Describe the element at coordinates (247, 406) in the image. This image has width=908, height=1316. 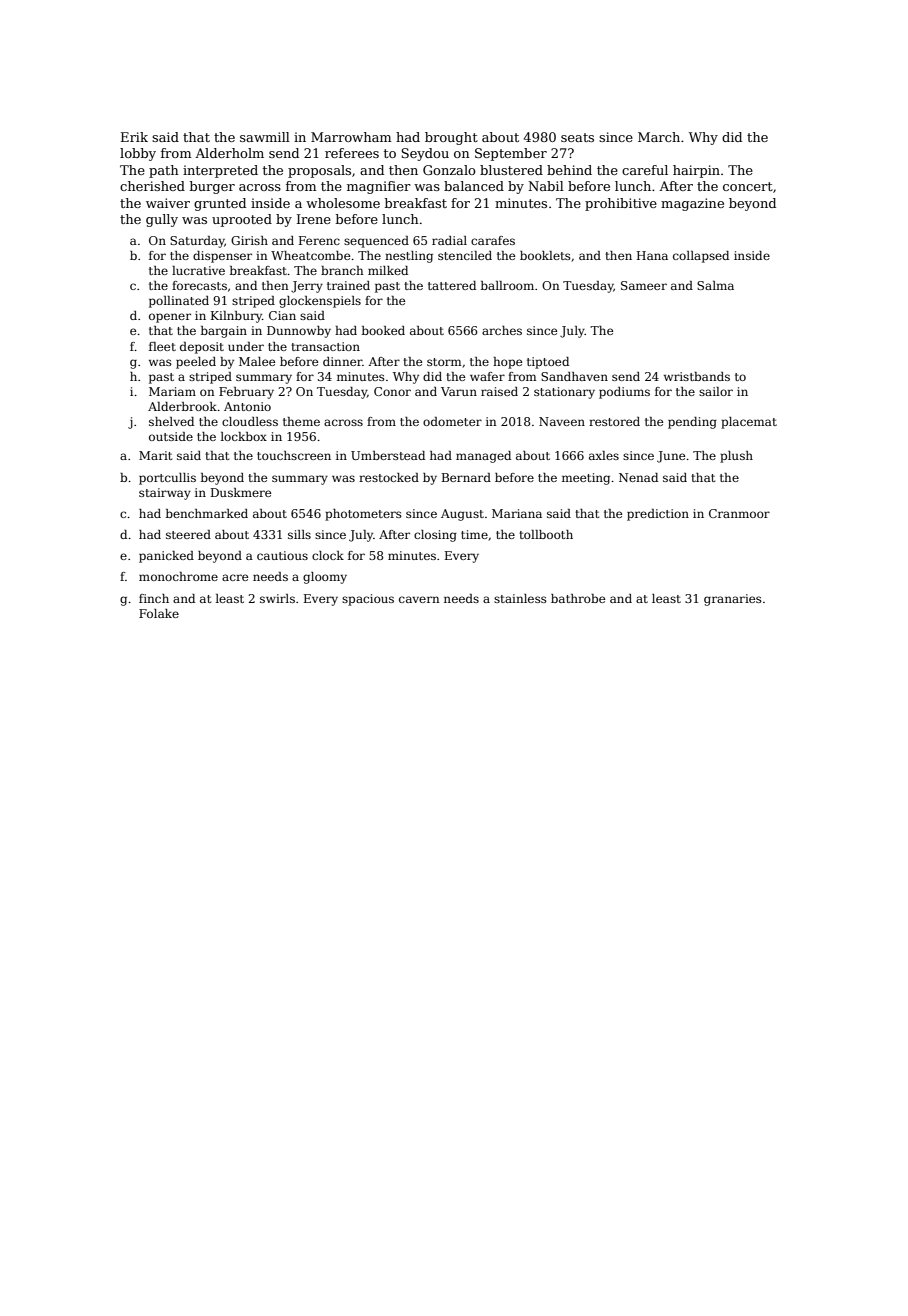
I see `Antonio` at that location.
